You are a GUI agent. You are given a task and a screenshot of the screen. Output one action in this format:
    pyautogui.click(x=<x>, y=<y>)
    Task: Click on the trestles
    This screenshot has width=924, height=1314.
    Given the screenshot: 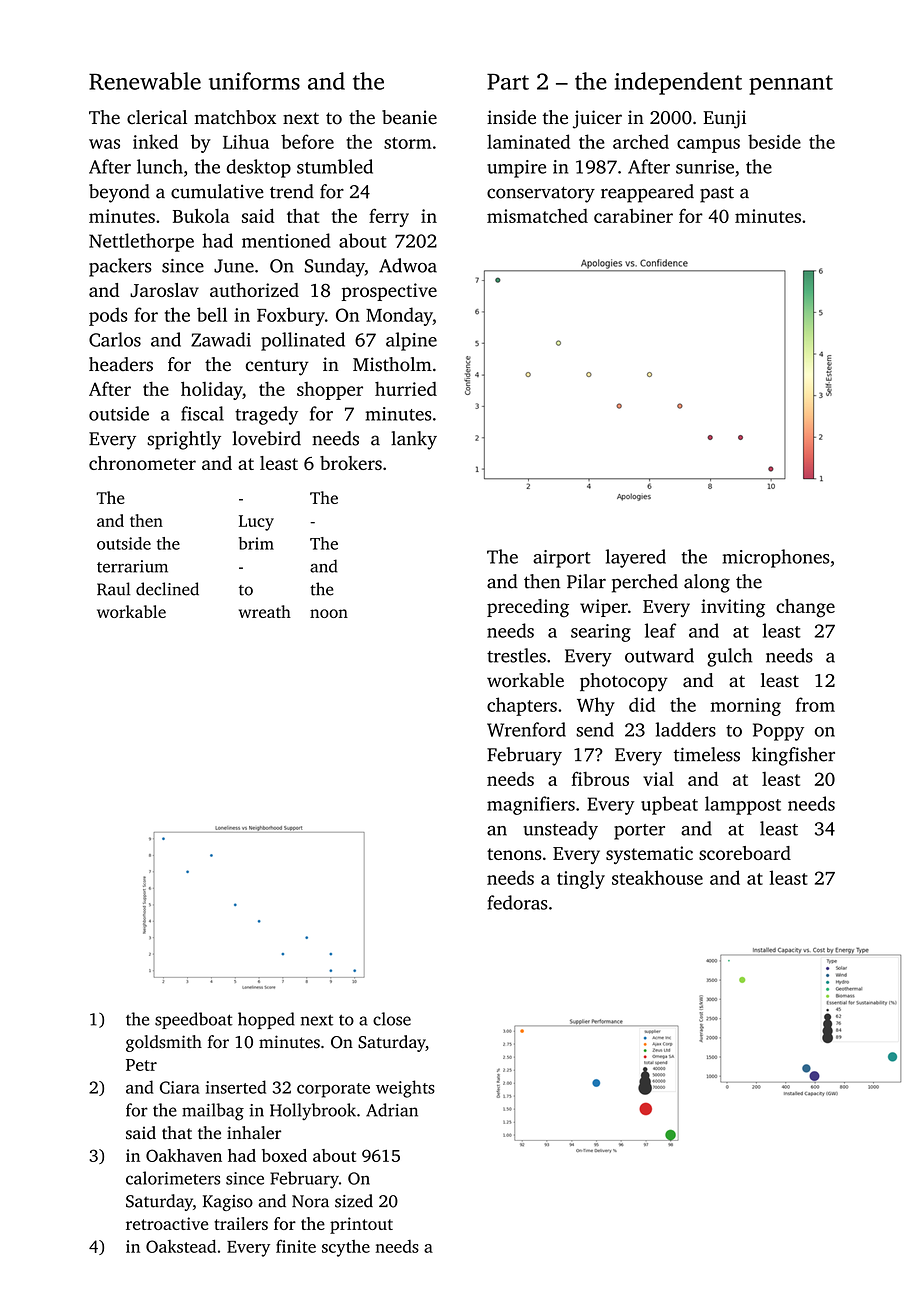 What is the action you would take?
    pyautogui.click(x=516, y=655)
